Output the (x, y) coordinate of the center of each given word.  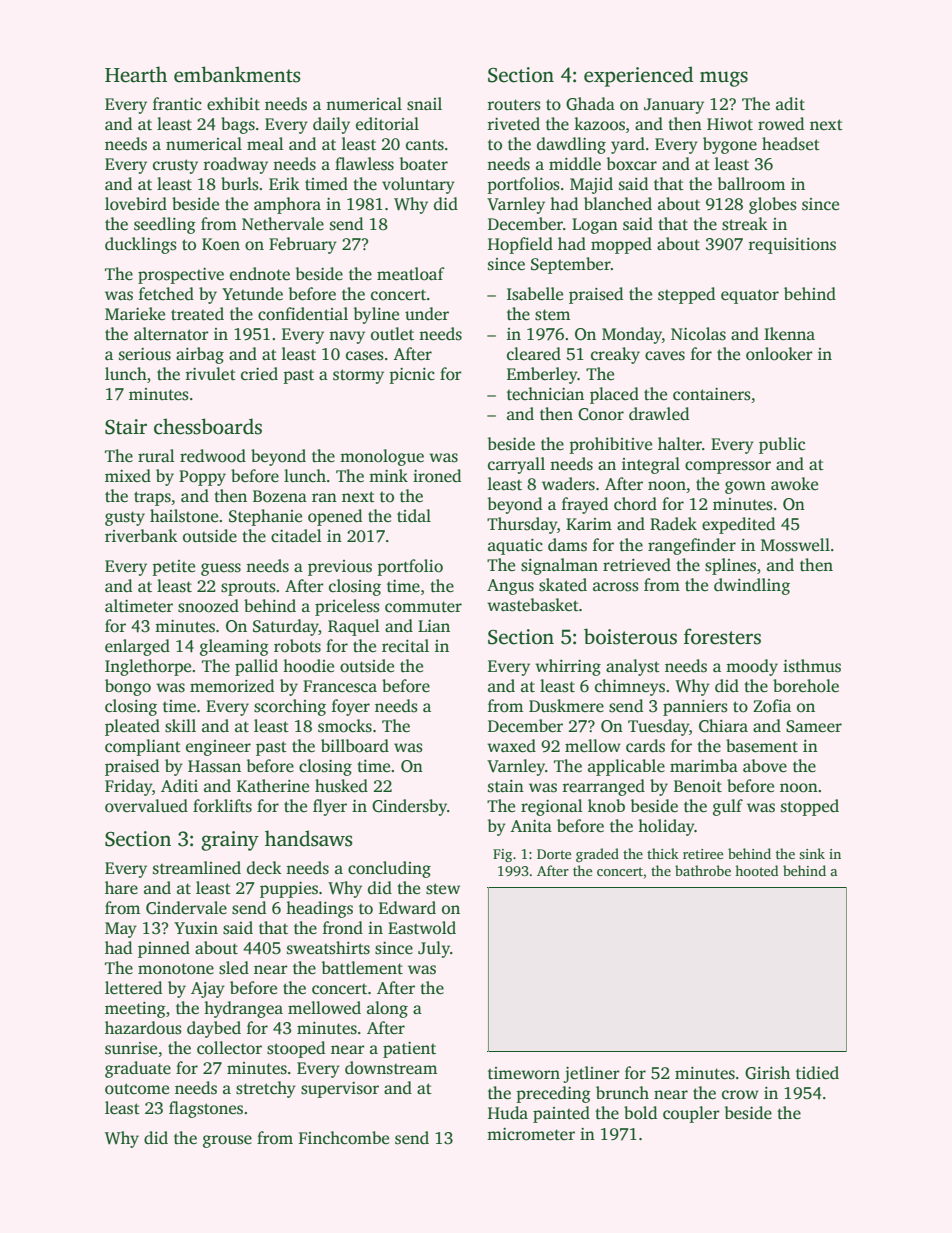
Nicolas (698, 334)
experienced (638, 76)
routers (514, 105)
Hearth (136, 74)
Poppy (202, 478)
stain (506, 786)
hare (121, 888)
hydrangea (243, 1009)
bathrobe (703, 870)
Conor (601, 414)
